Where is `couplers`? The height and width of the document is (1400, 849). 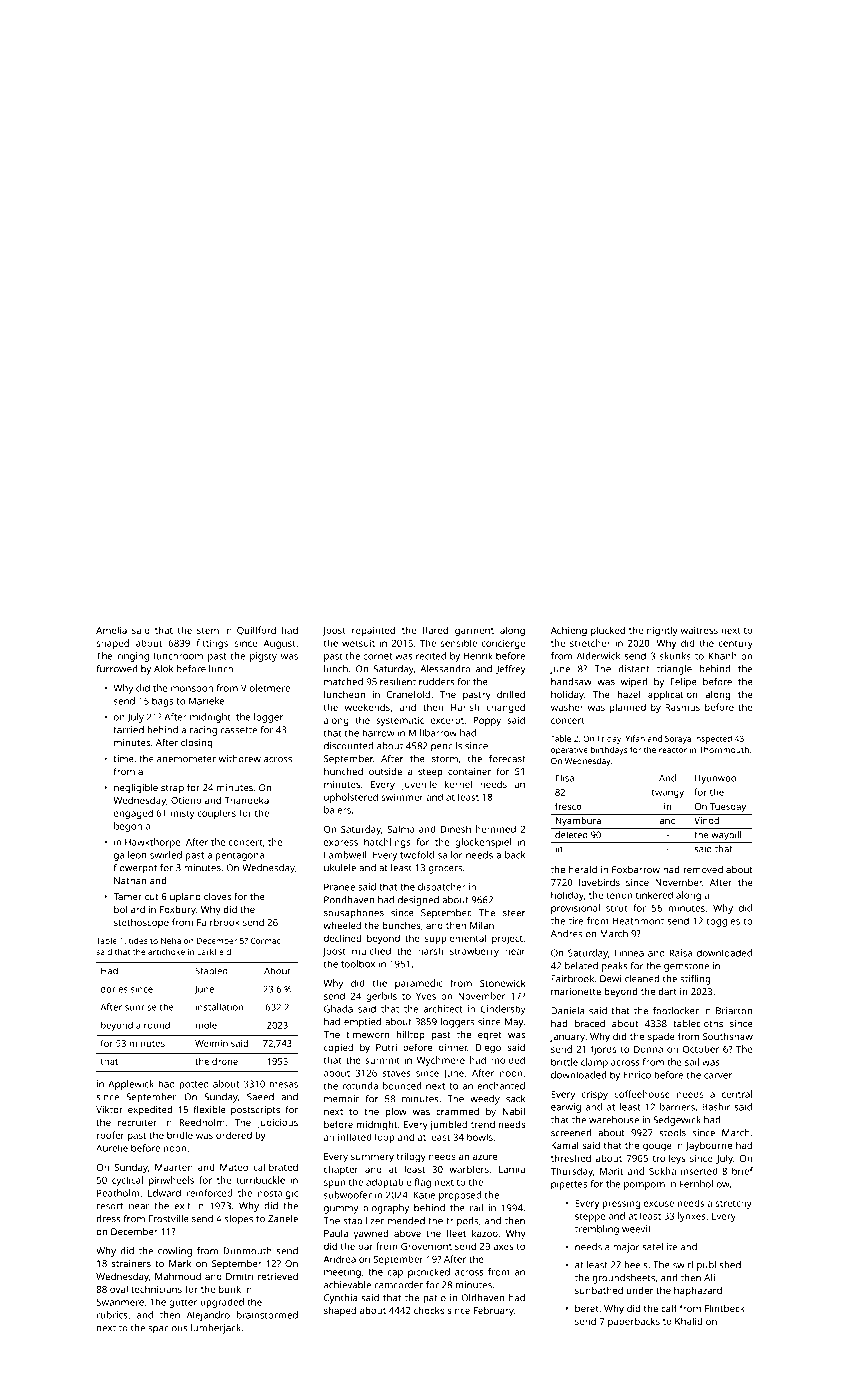 couplers is located at coordinates (216, 814).
